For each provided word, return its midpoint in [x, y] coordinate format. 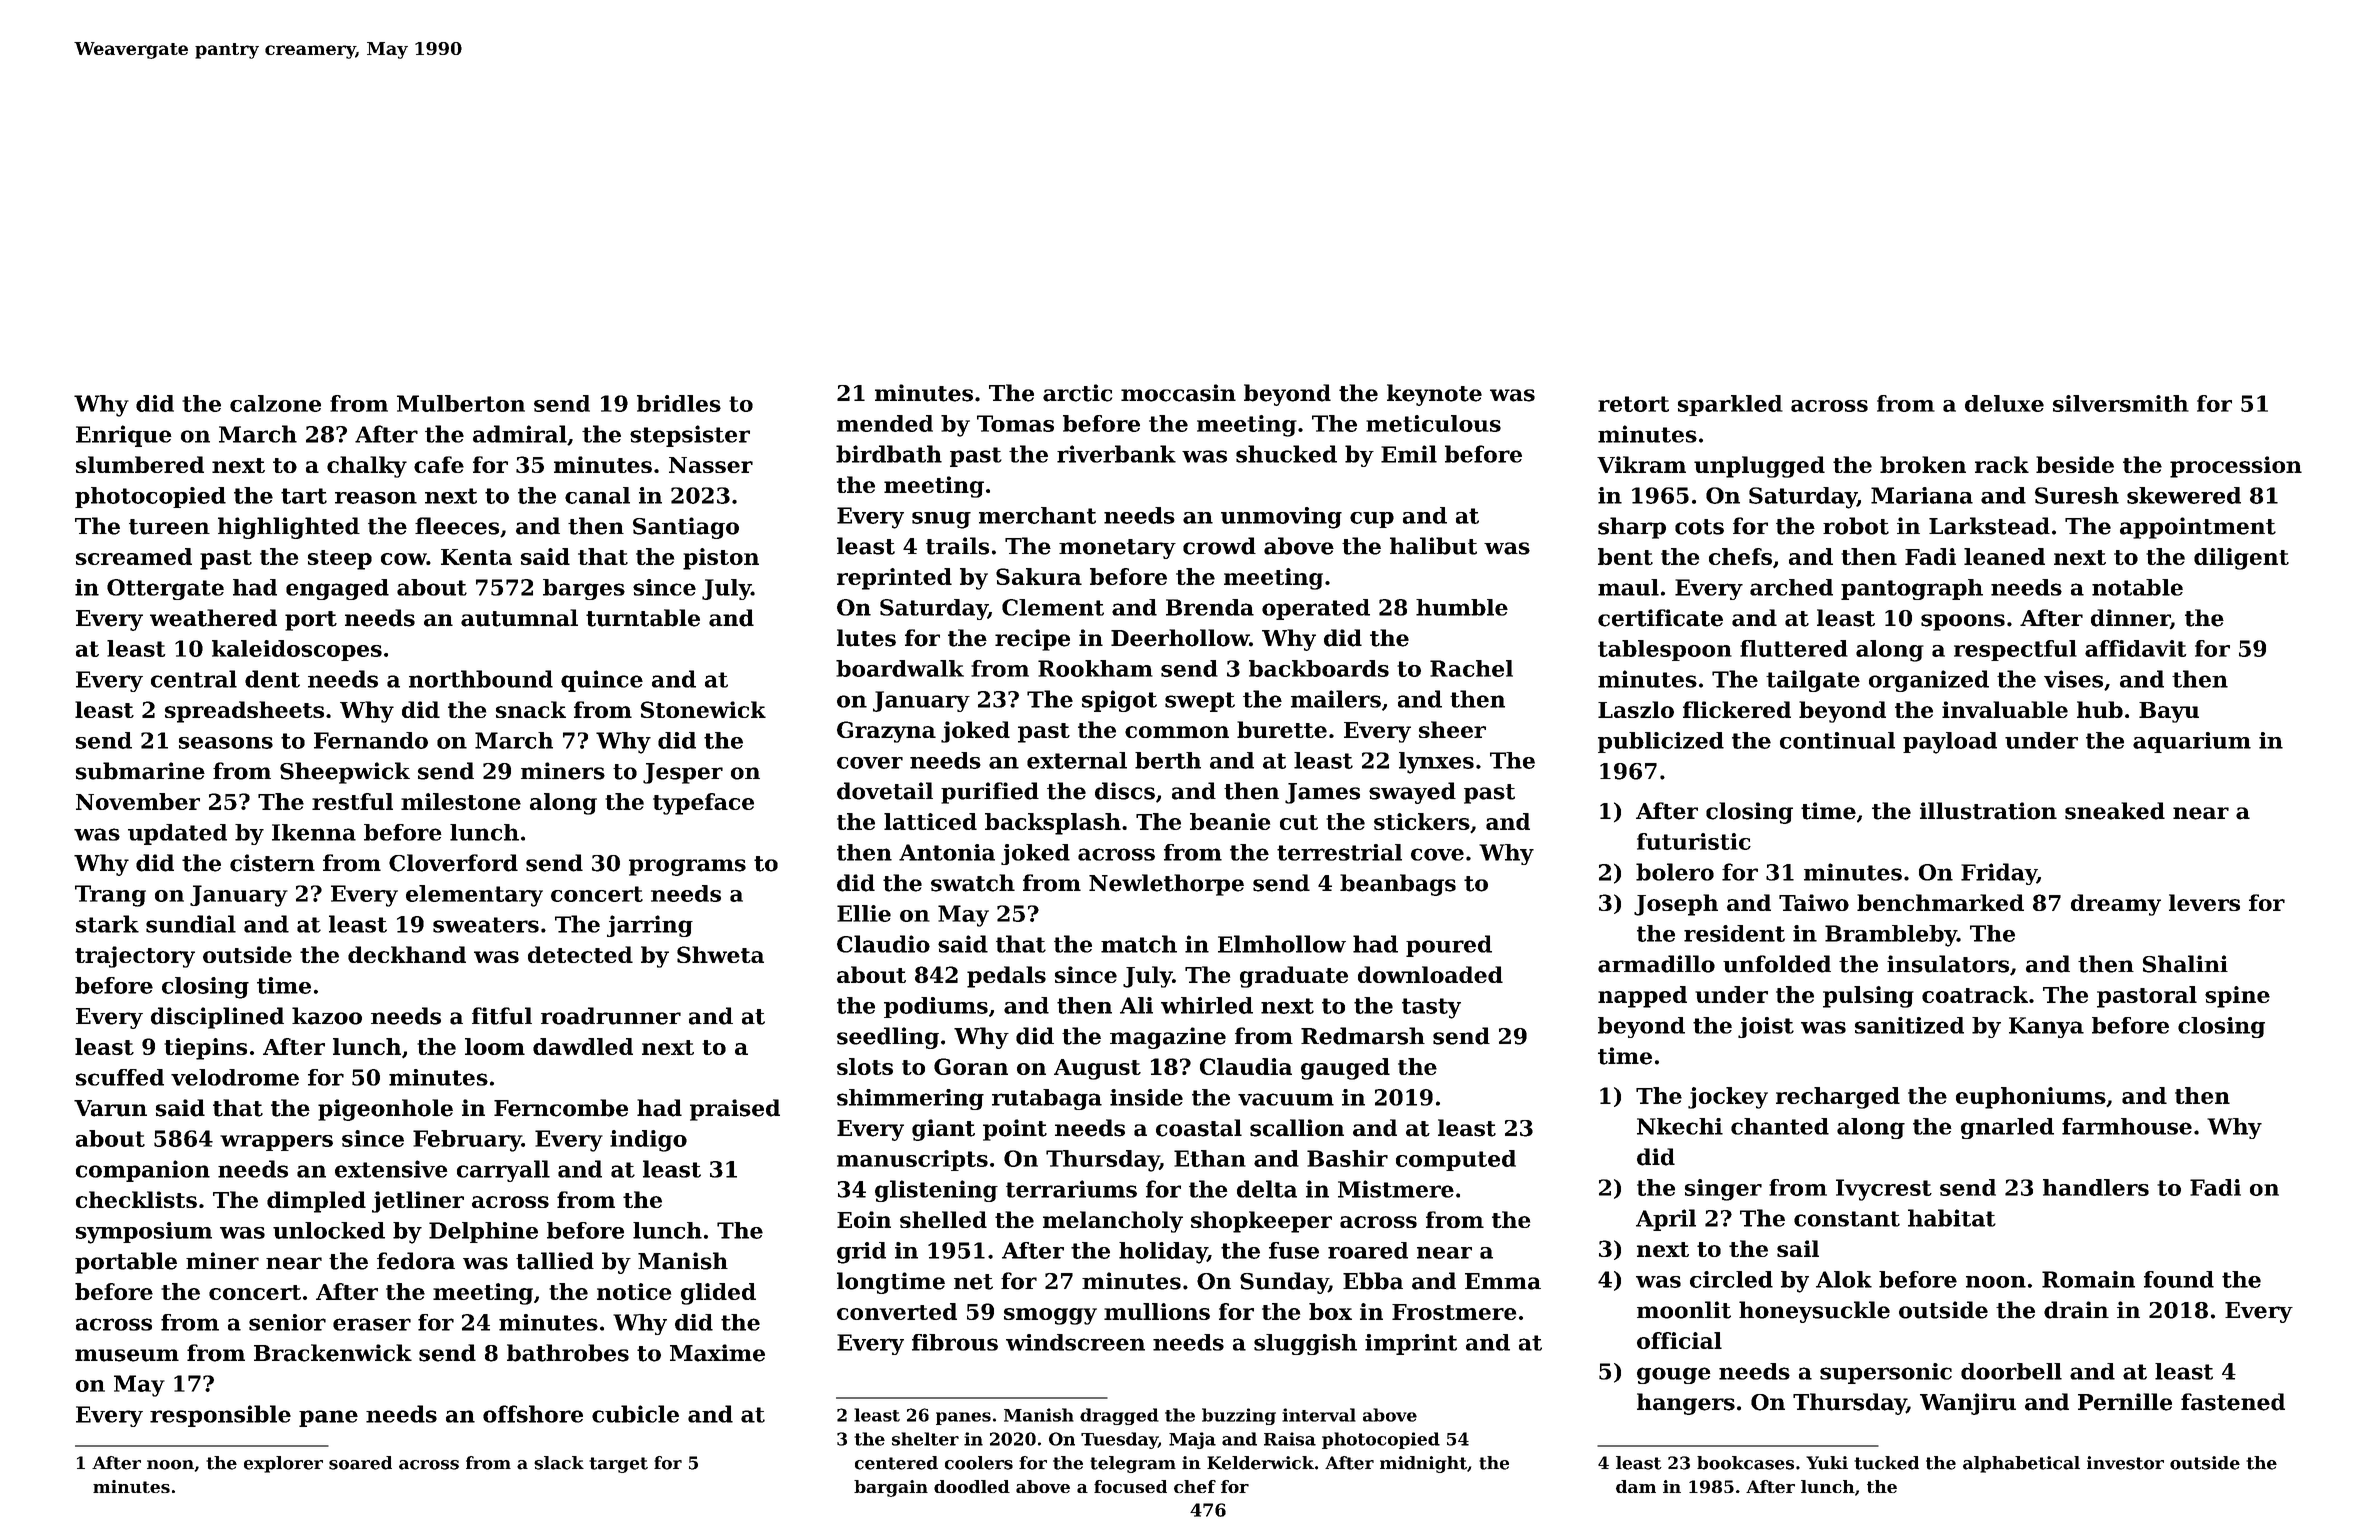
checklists [136, 1199]
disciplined [217, 1018]
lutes [866, 638]
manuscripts [912, 1160]
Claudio [883, 944]
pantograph [1912, 589]
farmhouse [2127, 1126]
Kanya [2046, 1027]
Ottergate [165, 589]
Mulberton [461, 403]
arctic [1077, 393]
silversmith [2121, 403]
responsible [220, 1416]
